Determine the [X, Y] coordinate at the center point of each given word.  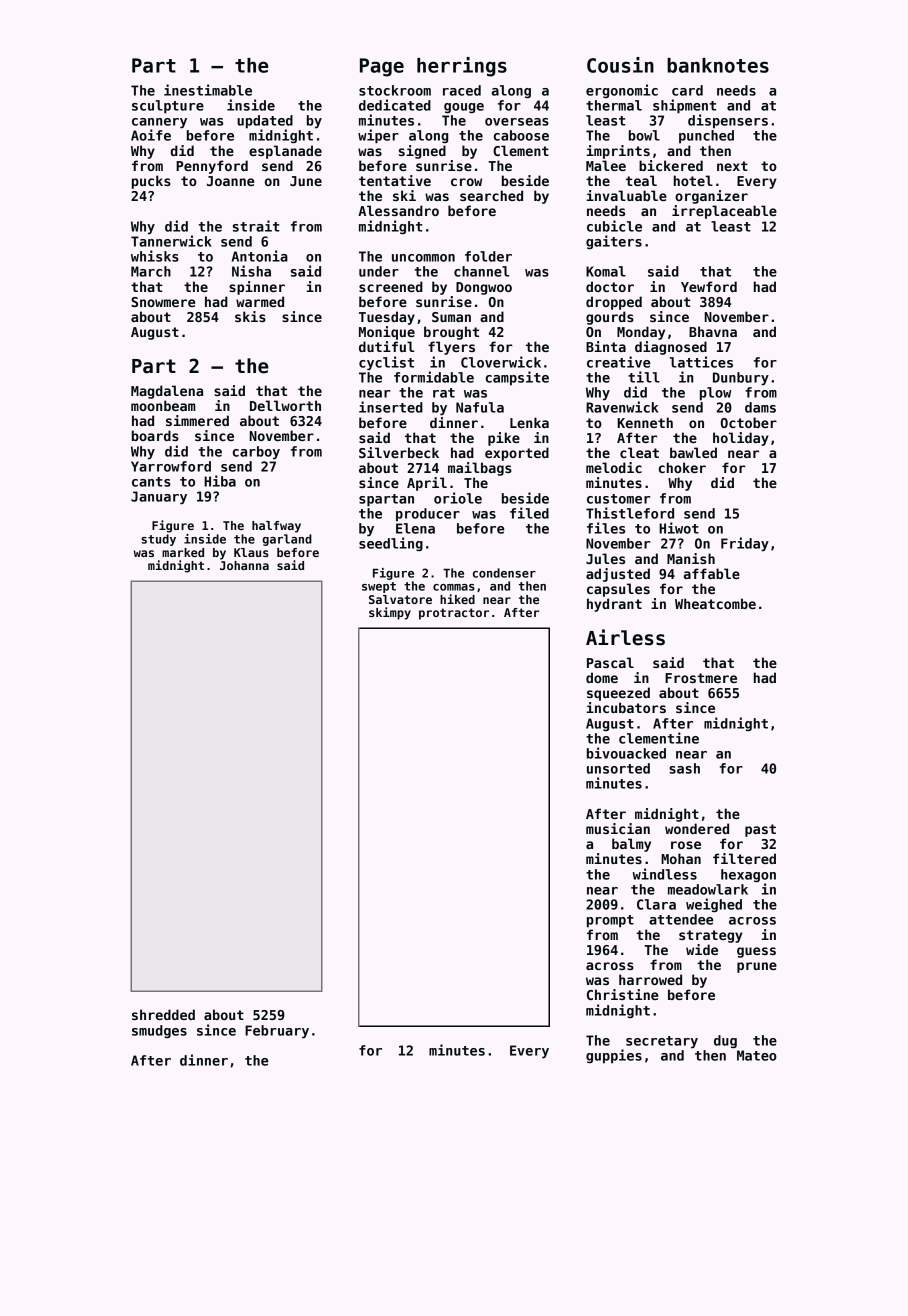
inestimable [208, 90]
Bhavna [713, 331]
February [277, 1032]
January [159, 498]
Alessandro [398, 210]
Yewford [709, 286]
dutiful [386, 346]
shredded [163, 1014]
